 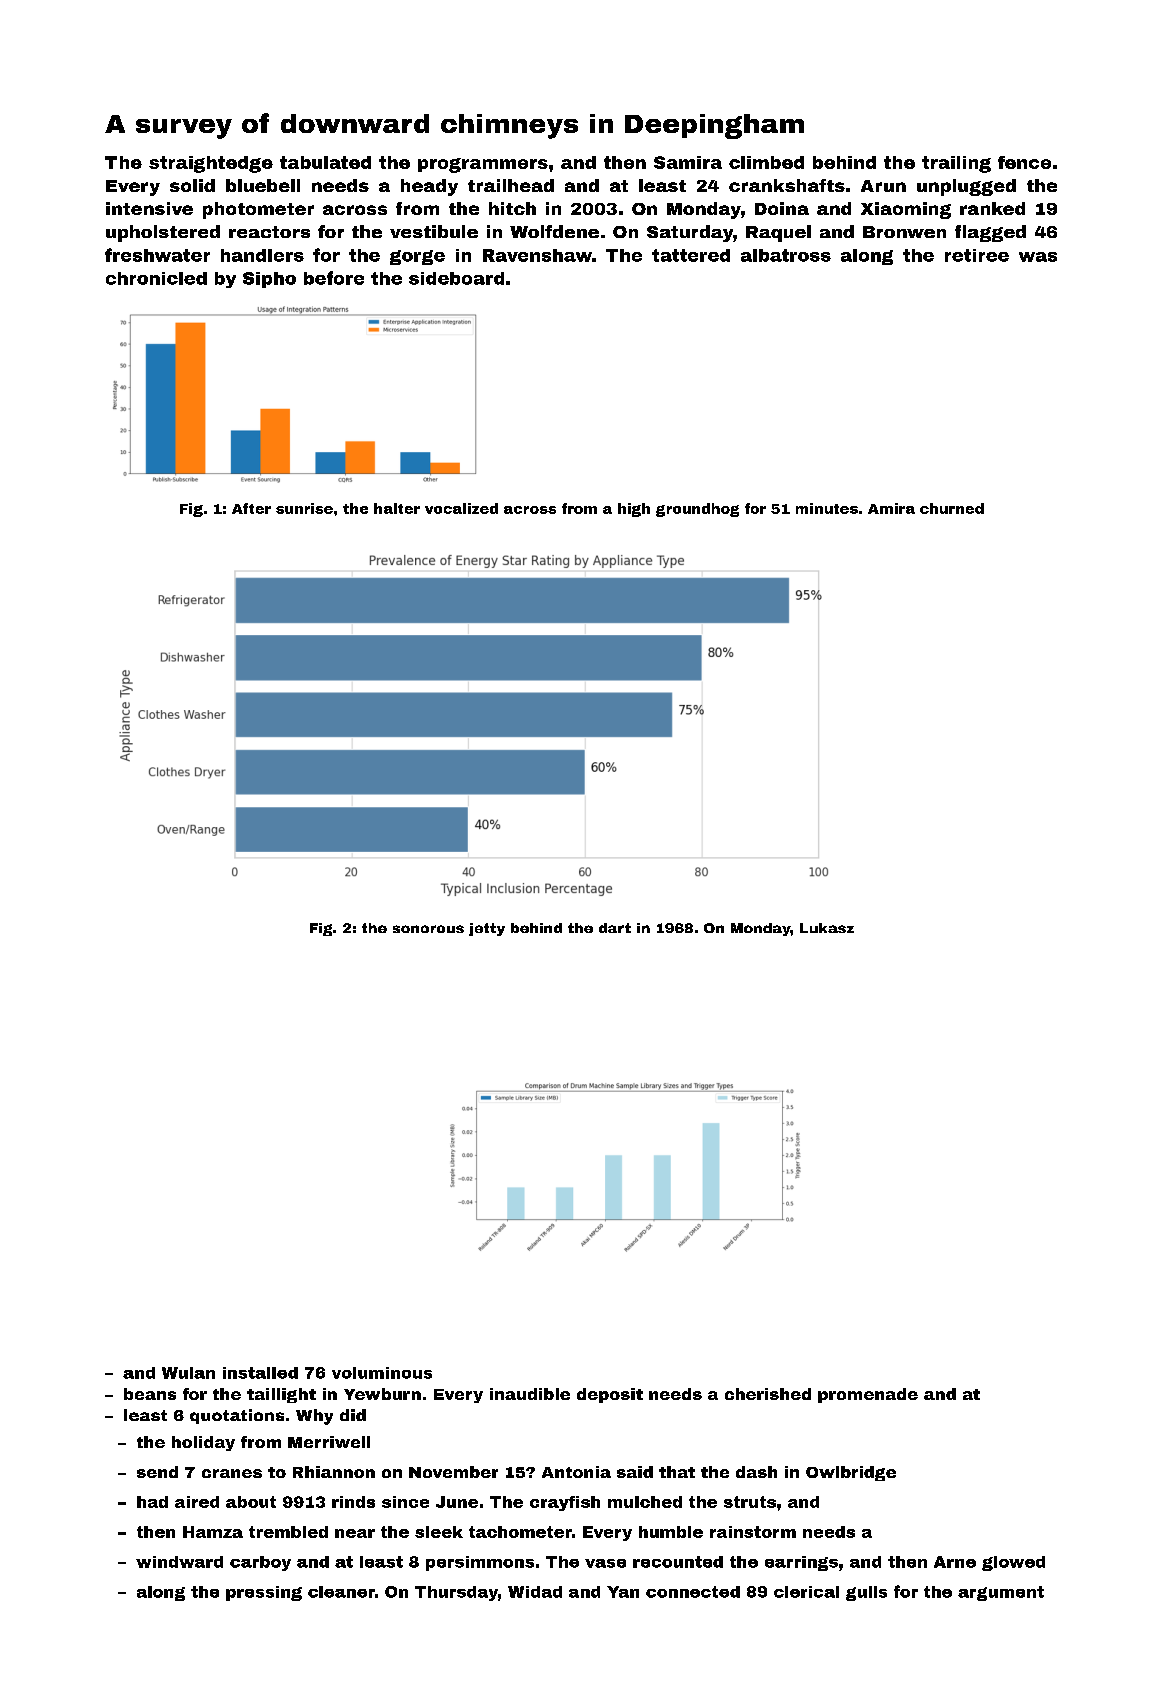 What do you see at coordinates (868, 1395) in the document?
I see `promenade` at bounding box center [868, 1395].
